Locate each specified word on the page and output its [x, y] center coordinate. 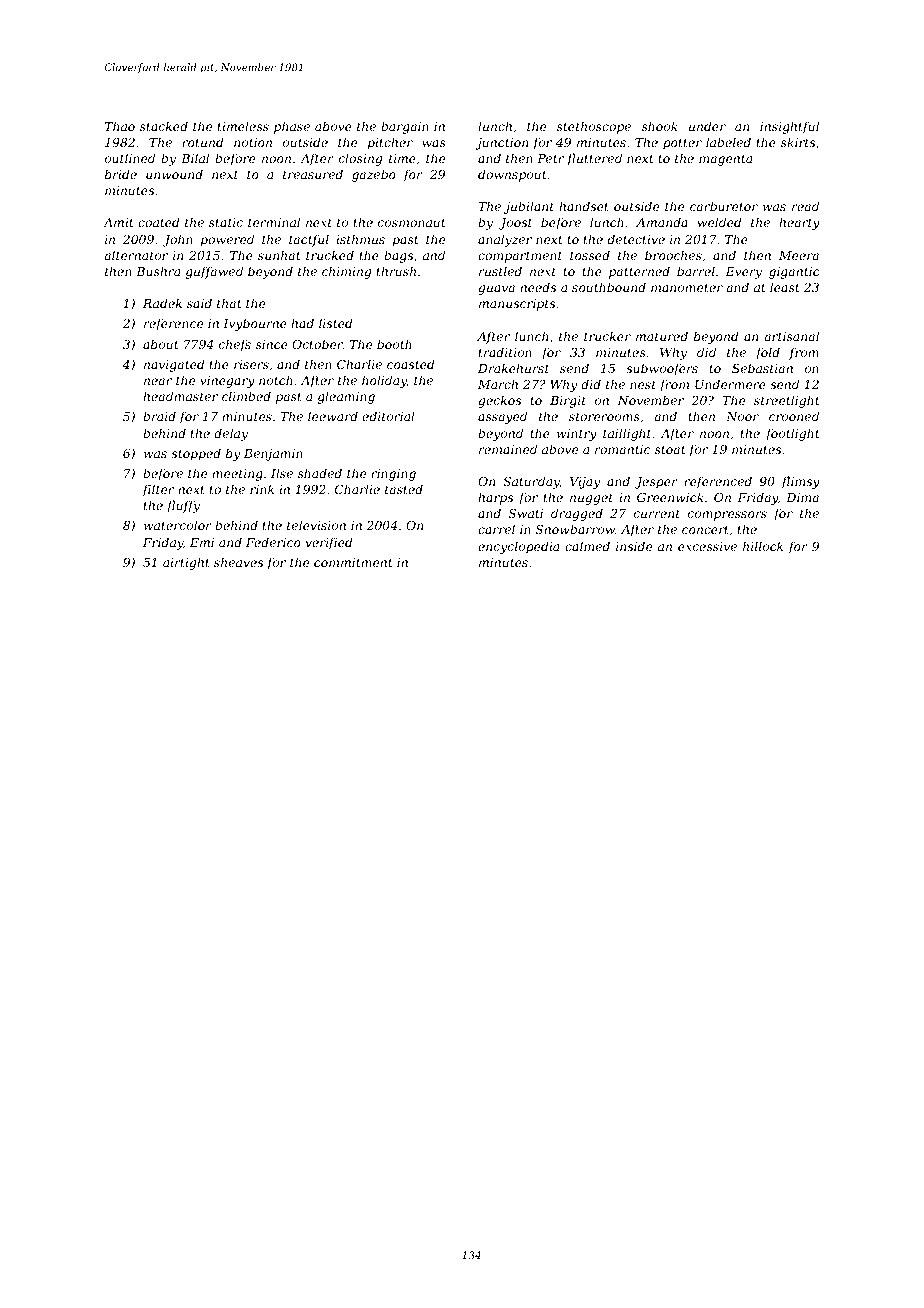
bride [121, 174]
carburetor [724, 206]
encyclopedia [518, 547]
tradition [505, 352]
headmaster [180, 396]
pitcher [390, 143]
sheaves [238, 562]
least [785, 287]
